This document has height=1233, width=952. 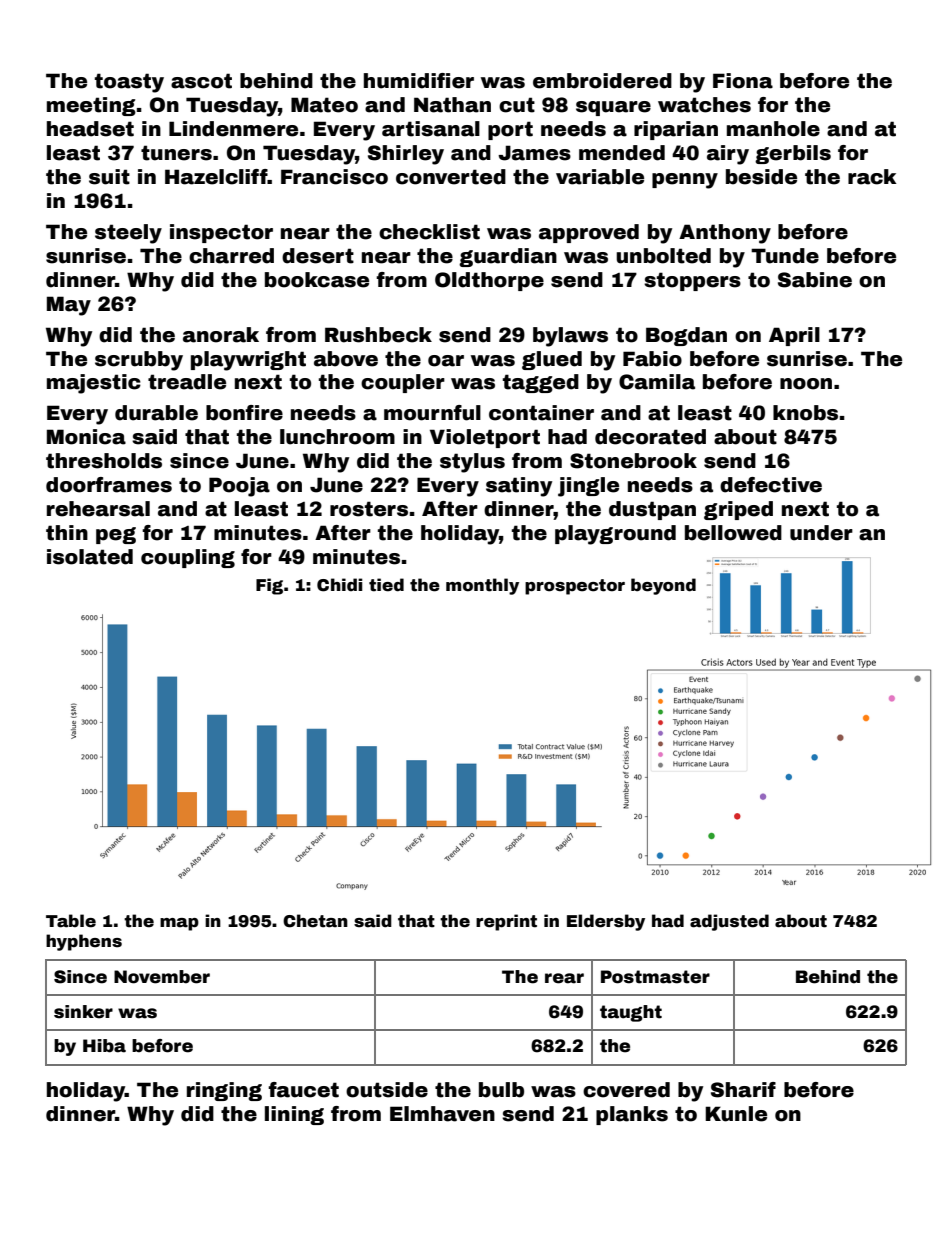 I want to click on Fabio, so click(x=652, y=359).
